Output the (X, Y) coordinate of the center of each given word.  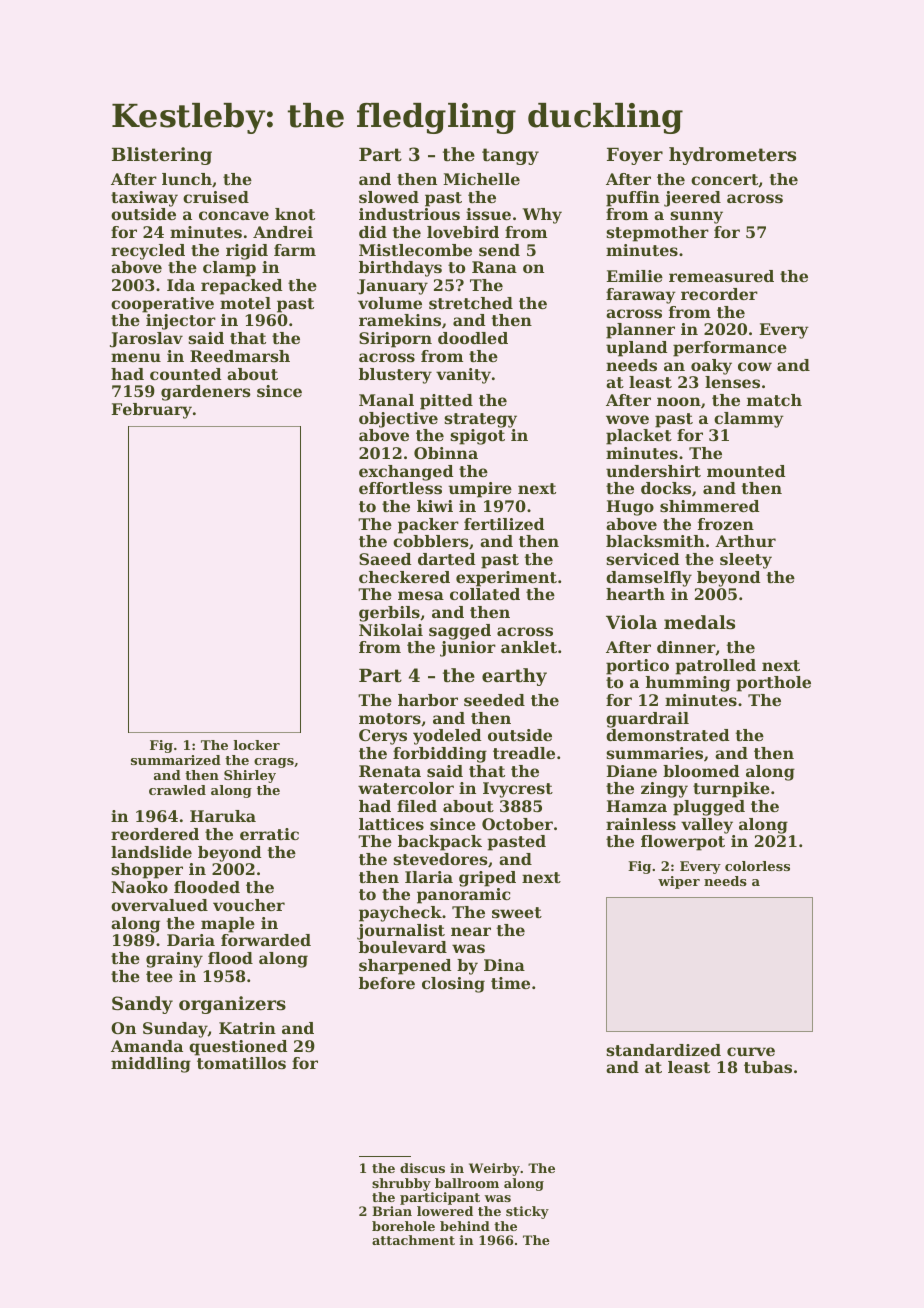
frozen (726, 524)
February (152, 411)
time (510, 983)
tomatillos (241, 1063)
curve (751, 1051)
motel (245, 303)
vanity (463, 376)
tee (159, 976)
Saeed (385, 559)
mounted (746, 471)
